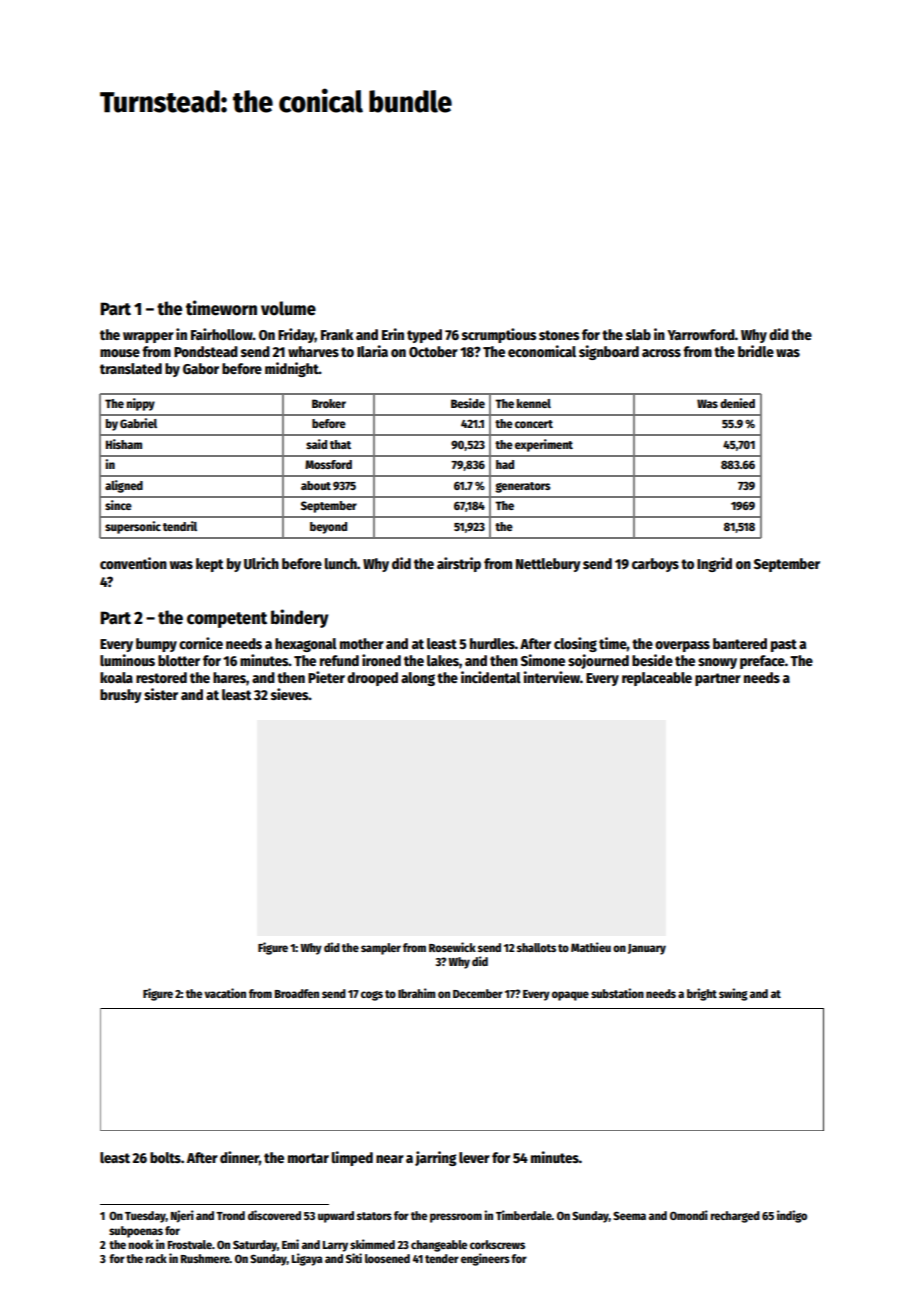 The width and height of the page is (924, 1308). Describe the element at coordinates (701, 334) in the page. I see `Yarrowford` at that location.
